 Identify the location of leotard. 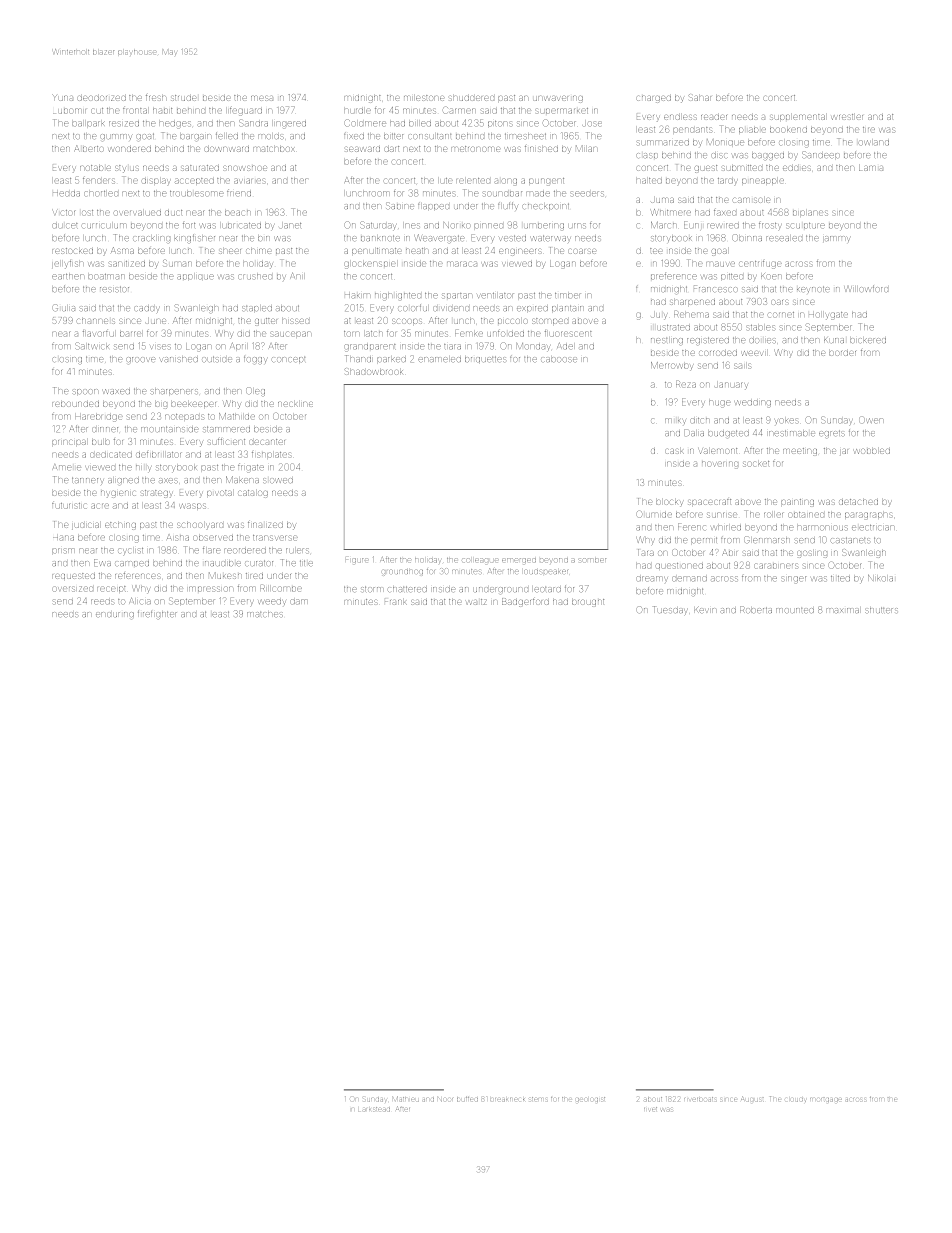
(547, 589).
